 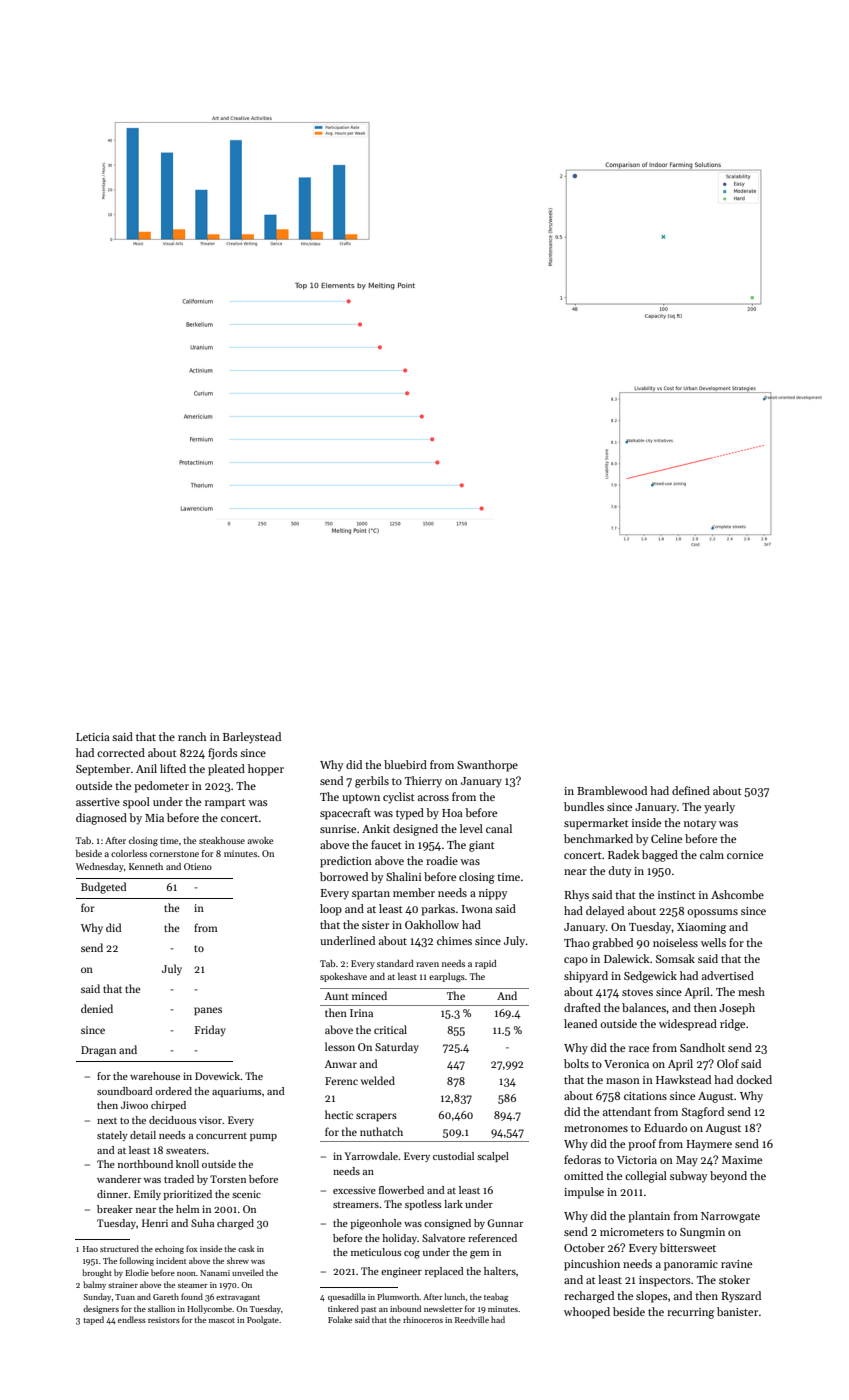 I want to click on panes, so click(x=208, y=1011).
